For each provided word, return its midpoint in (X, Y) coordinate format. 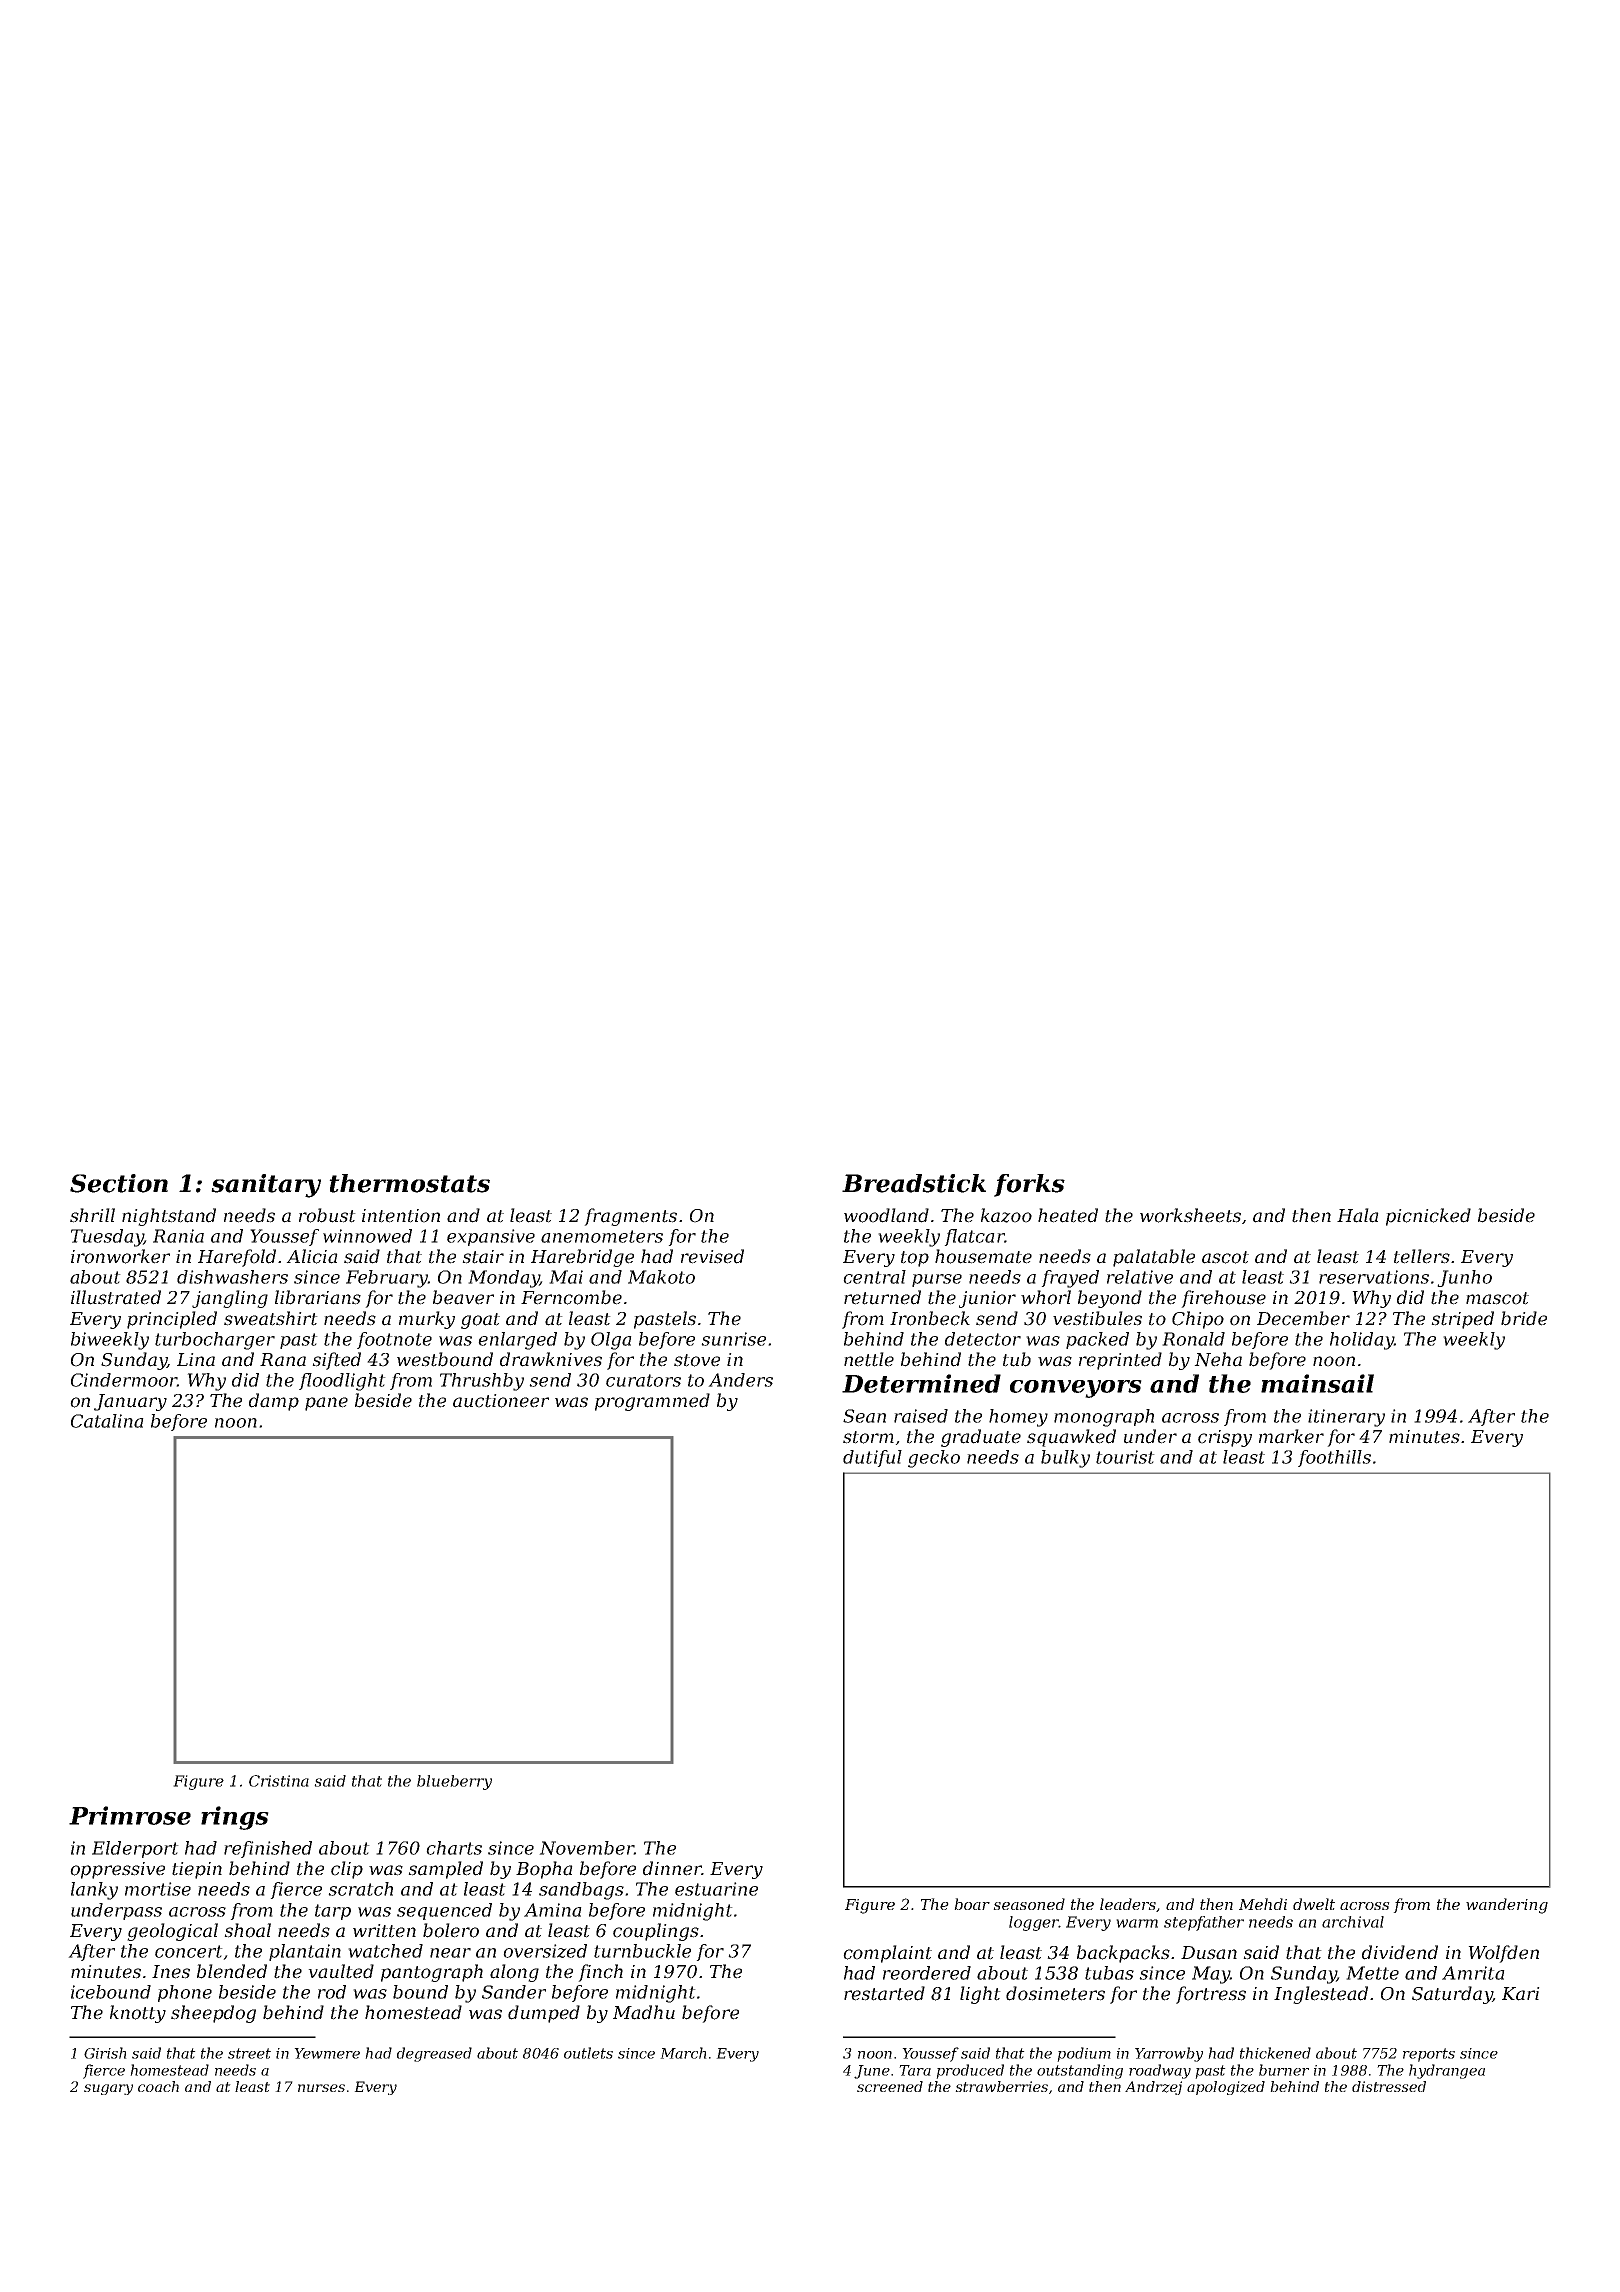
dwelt (1314, 1904)
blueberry (454, 1782)
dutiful (872, 1458)
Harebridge (582, 1258)
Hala (1358, 1215)
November (586, 1848)
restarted (884, 1993)
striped (1462, 1320)
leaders (1128, 1905)
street (249, 2053)
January (130, 1402)
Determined (921, 1383)
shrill (92, 1215)
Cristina (279, 1781)
